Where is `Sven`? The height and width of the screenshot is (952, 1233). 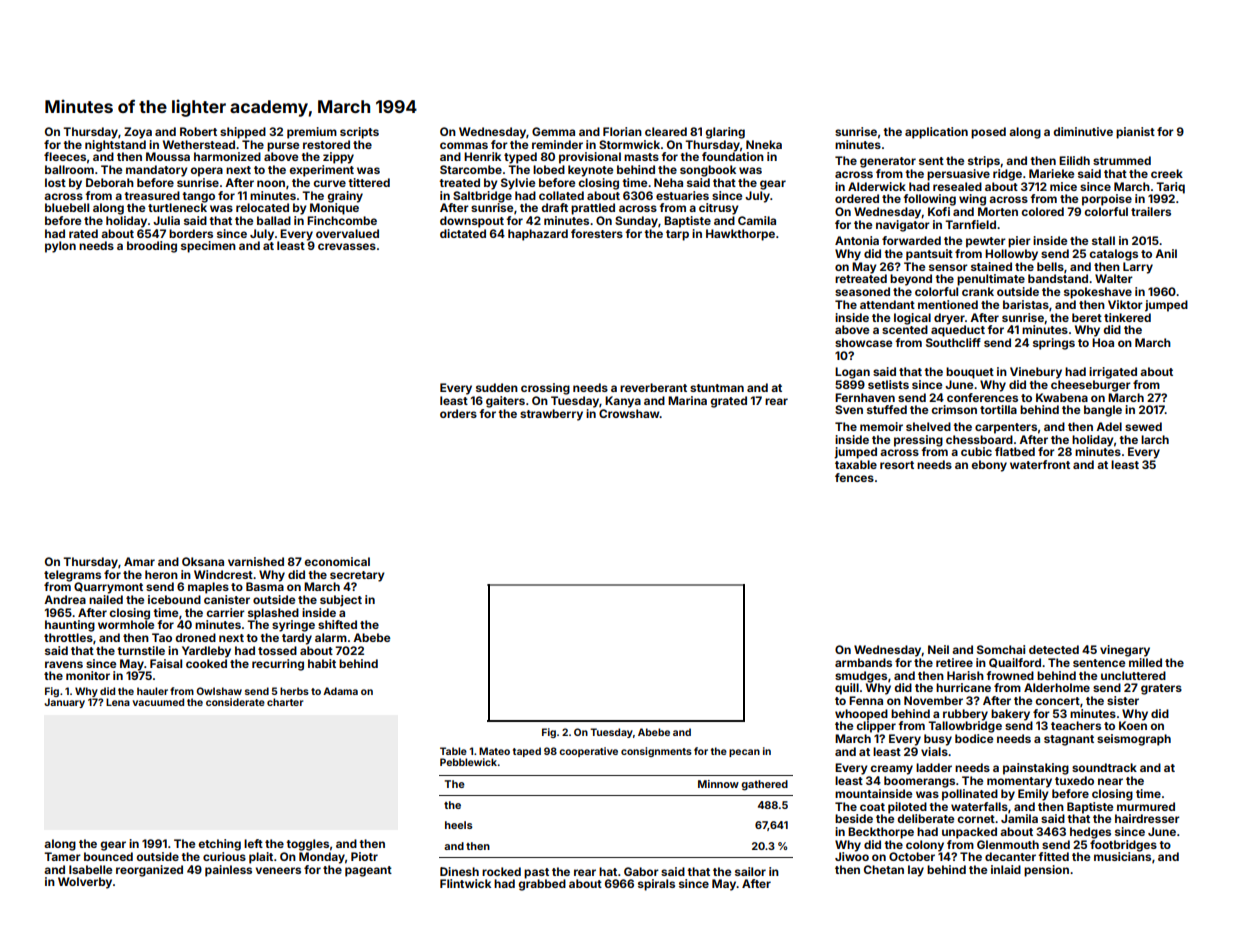 Sven is located at coordinates (849, 409).
